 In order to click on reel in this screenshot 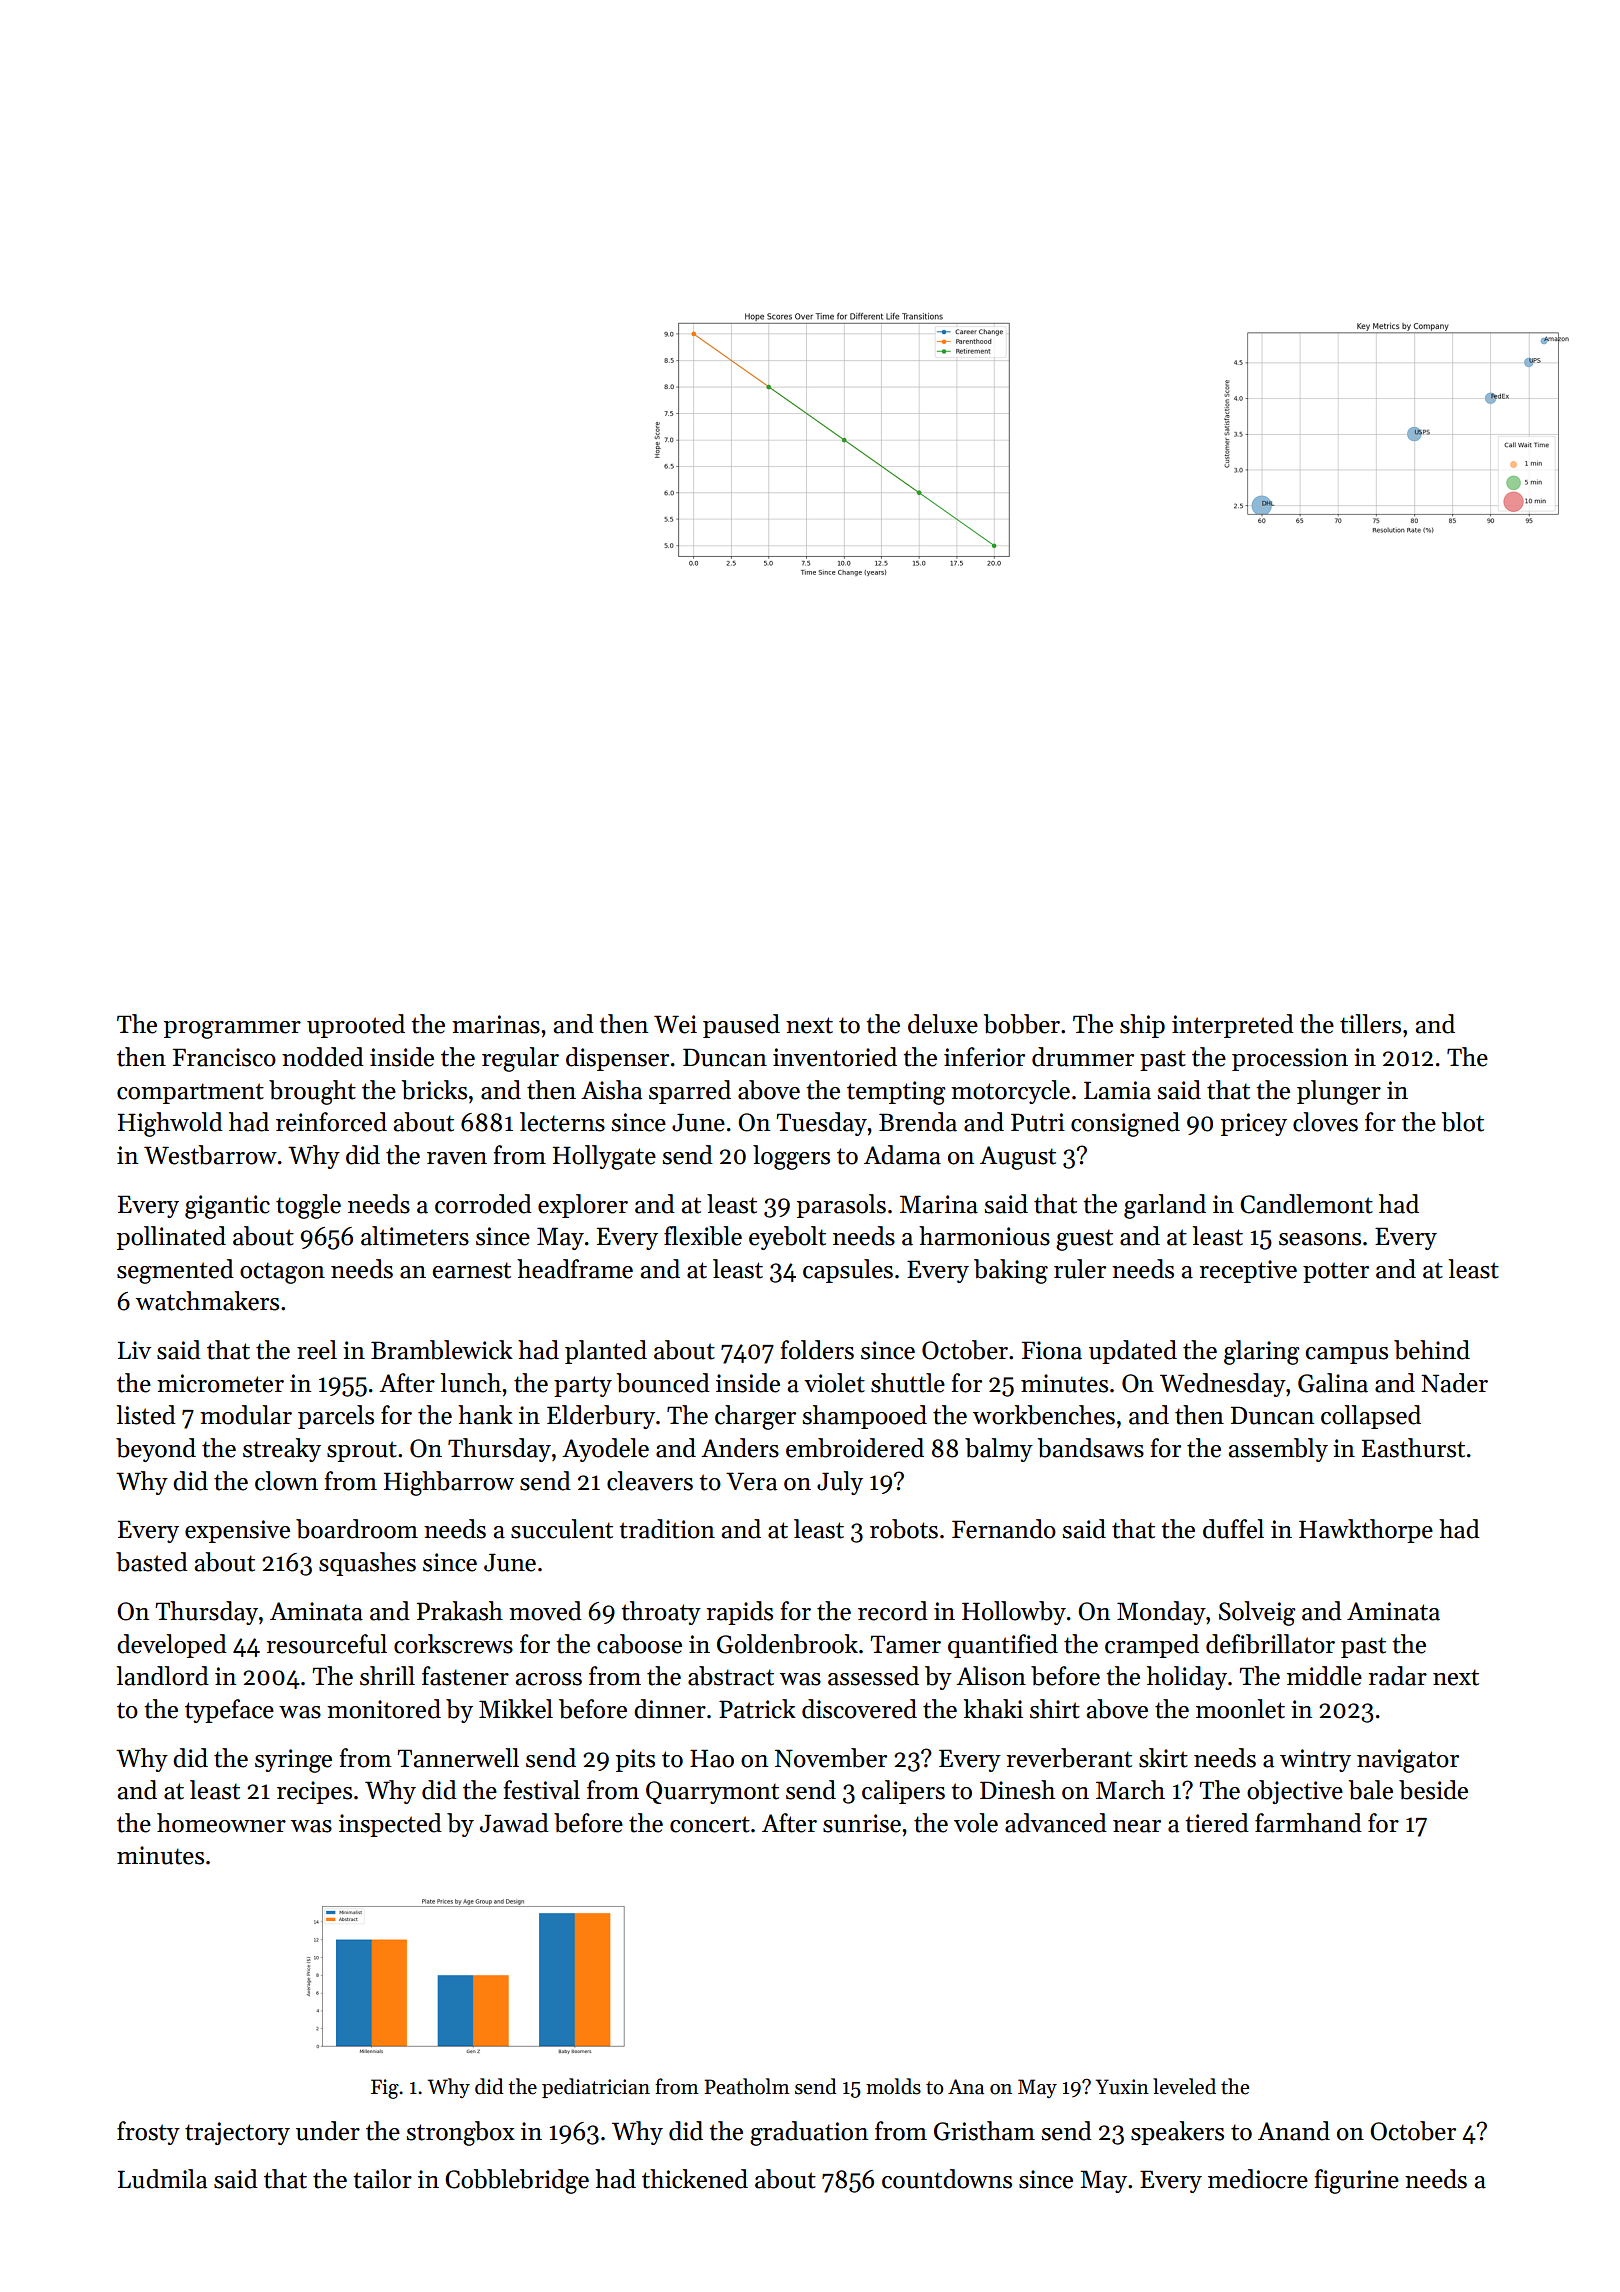, I will do `click(317, 1350)`.
